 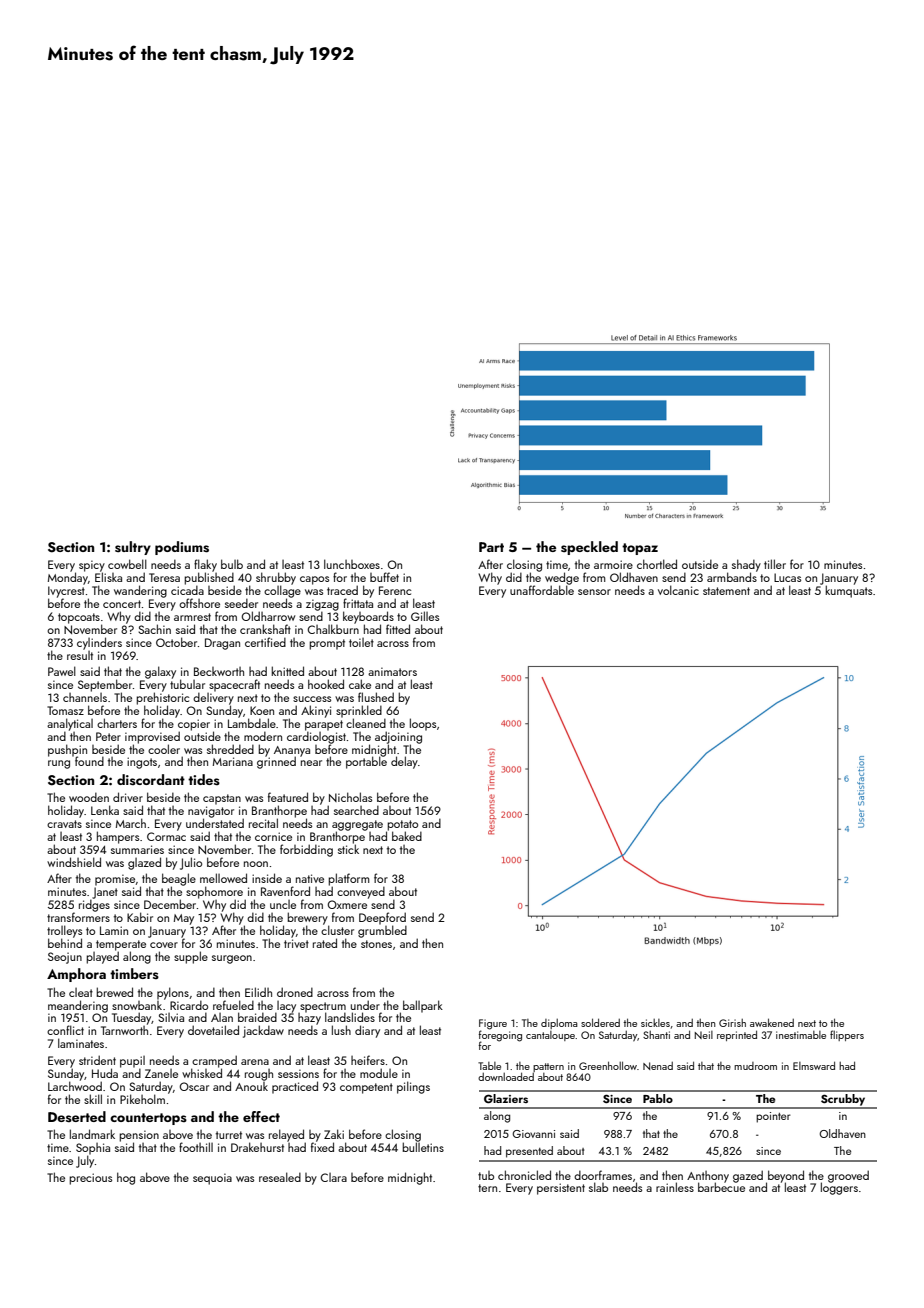 I want to click on delay, so click(x=404, y=762).
